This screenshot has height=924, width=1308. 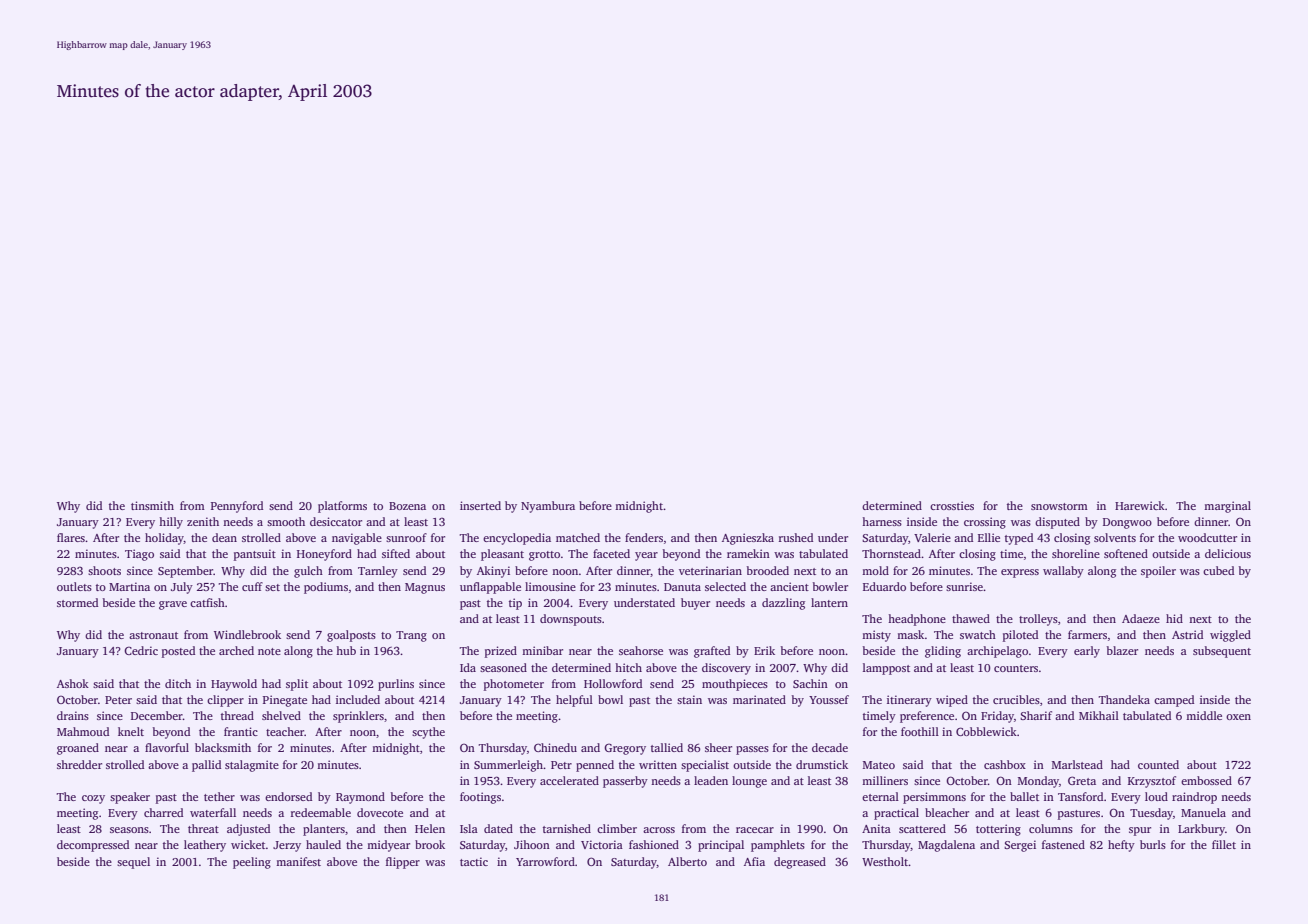 I want to click on snowstorm, so click(x=1059, y=506).
